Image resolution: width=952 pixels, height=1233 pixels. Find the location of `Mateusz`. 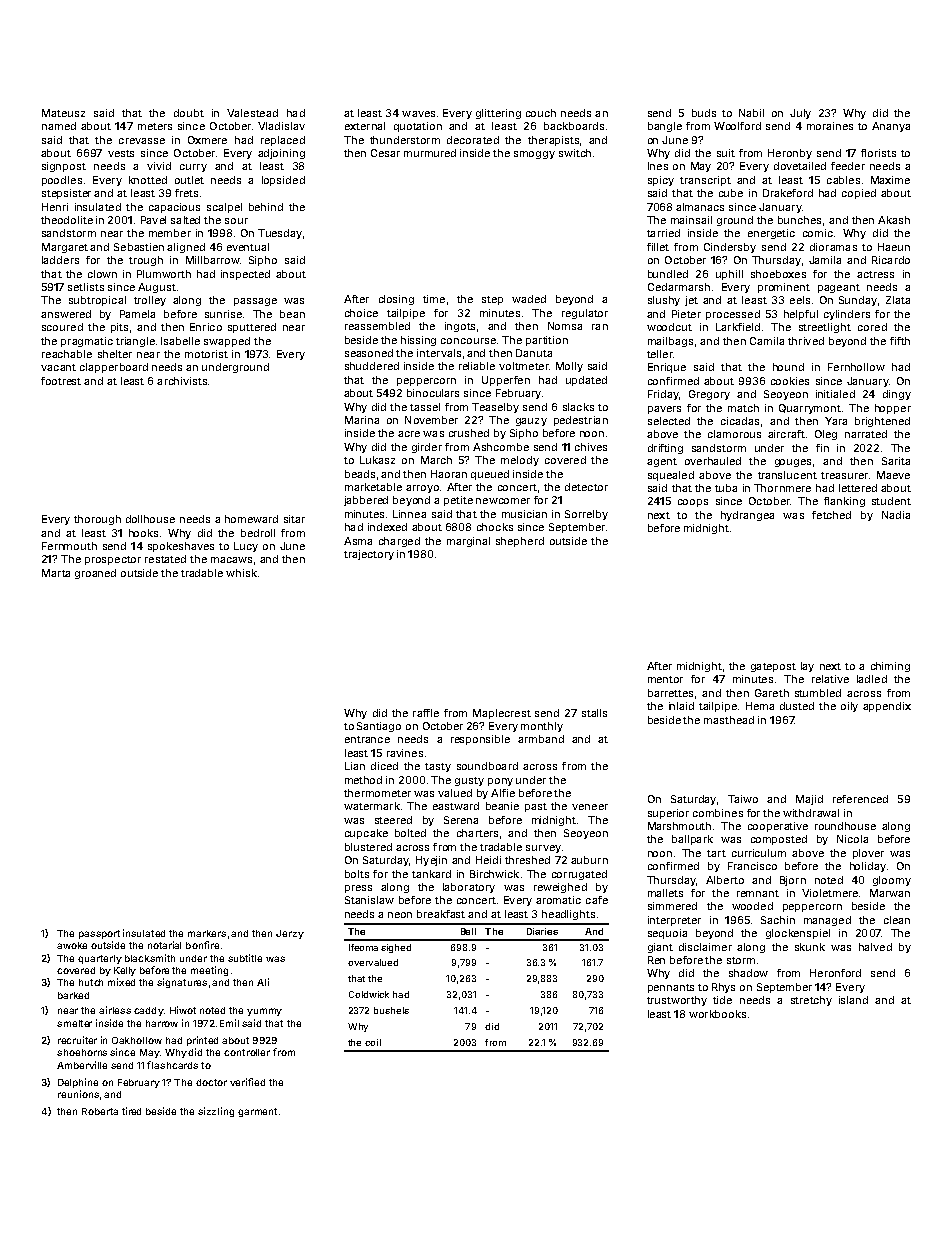

Mateusz is located at coordinates (63, 113).
